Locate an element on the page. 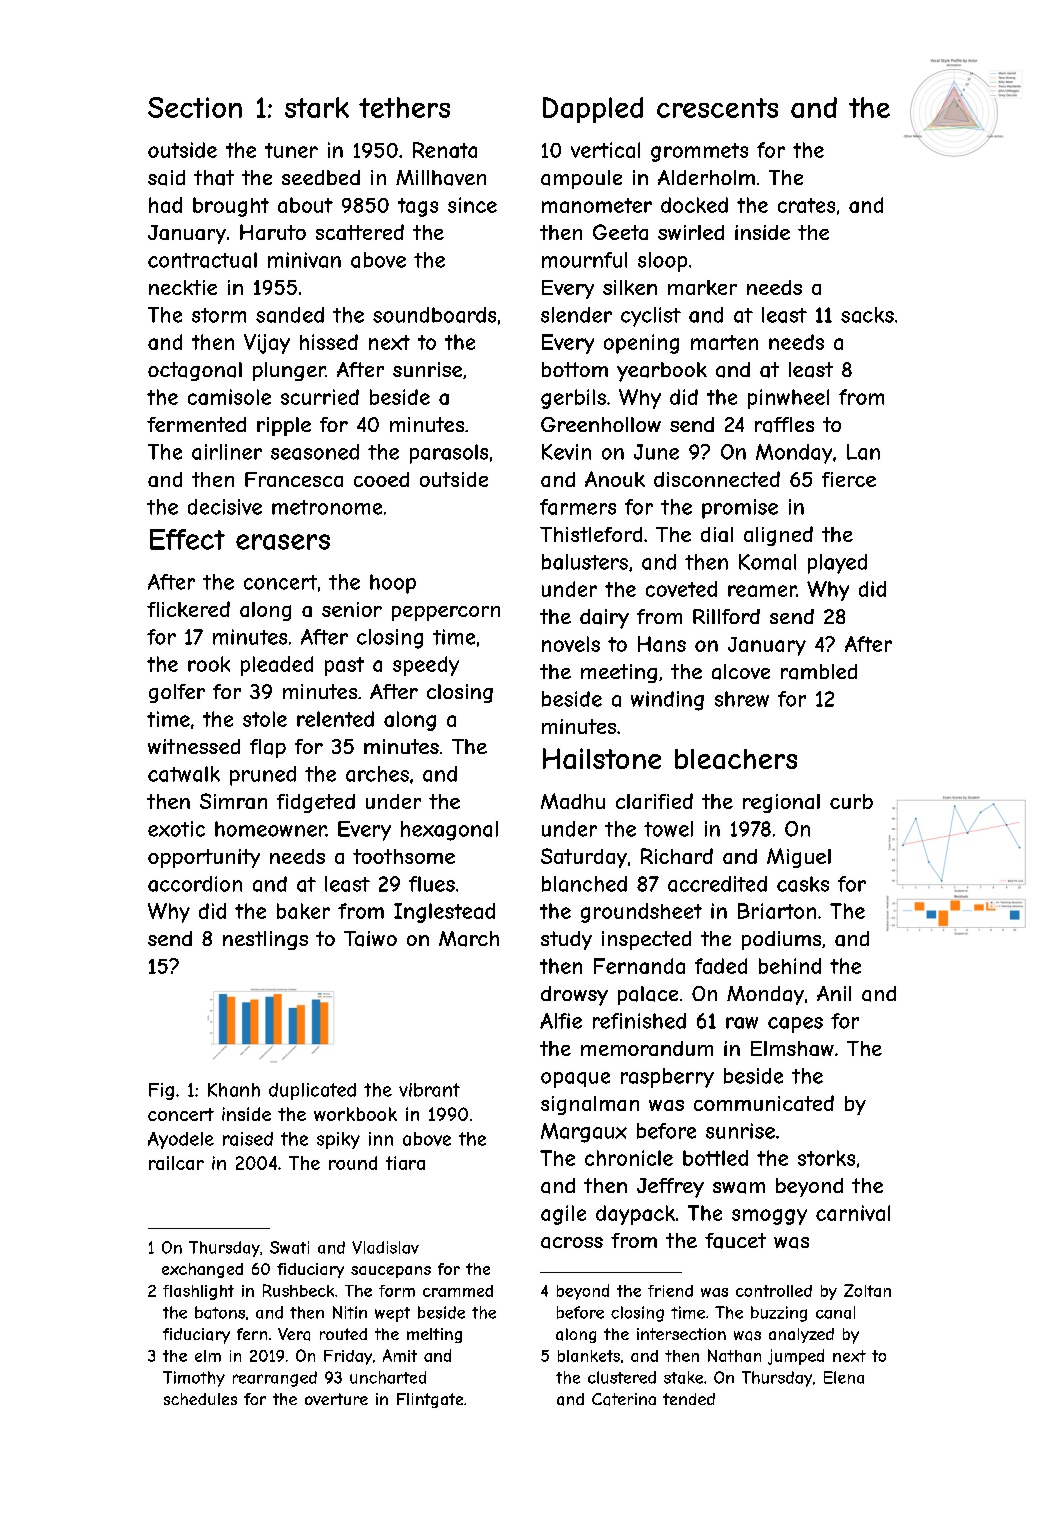  hissed is located at coordinates (329, 342).
